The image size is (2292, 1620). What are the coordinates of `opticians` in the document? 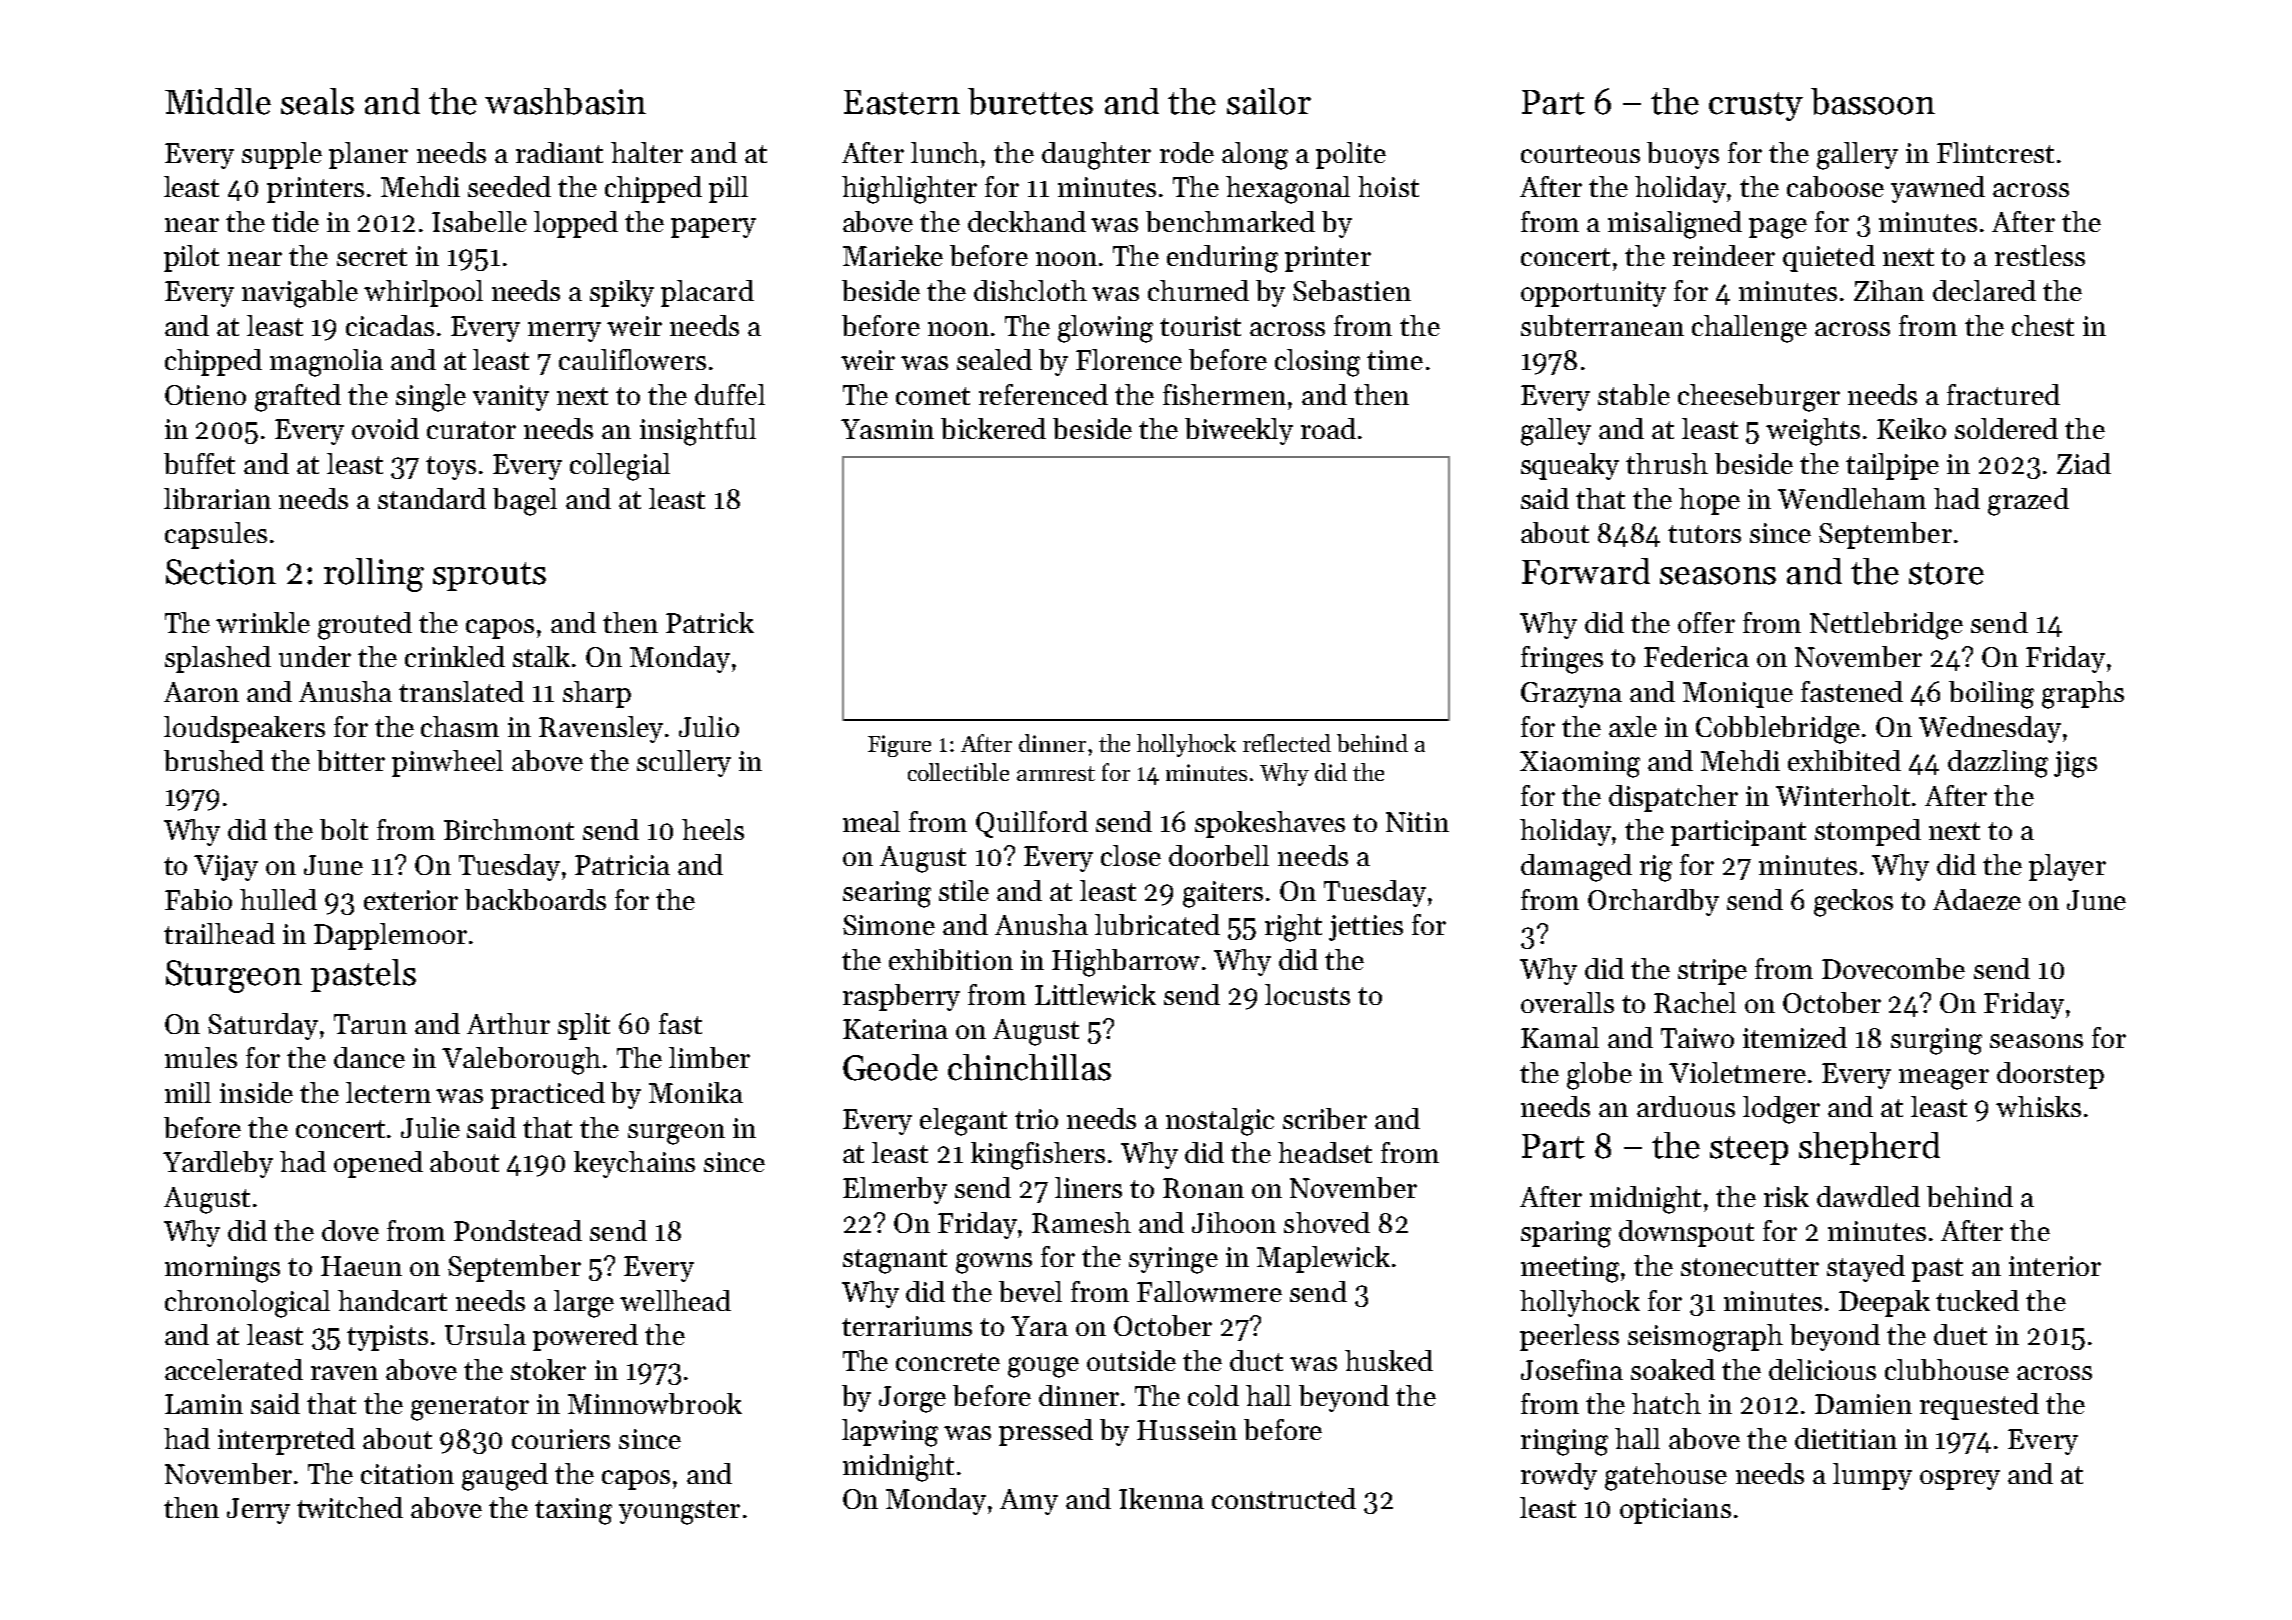 It's located at (1675, 1511).
